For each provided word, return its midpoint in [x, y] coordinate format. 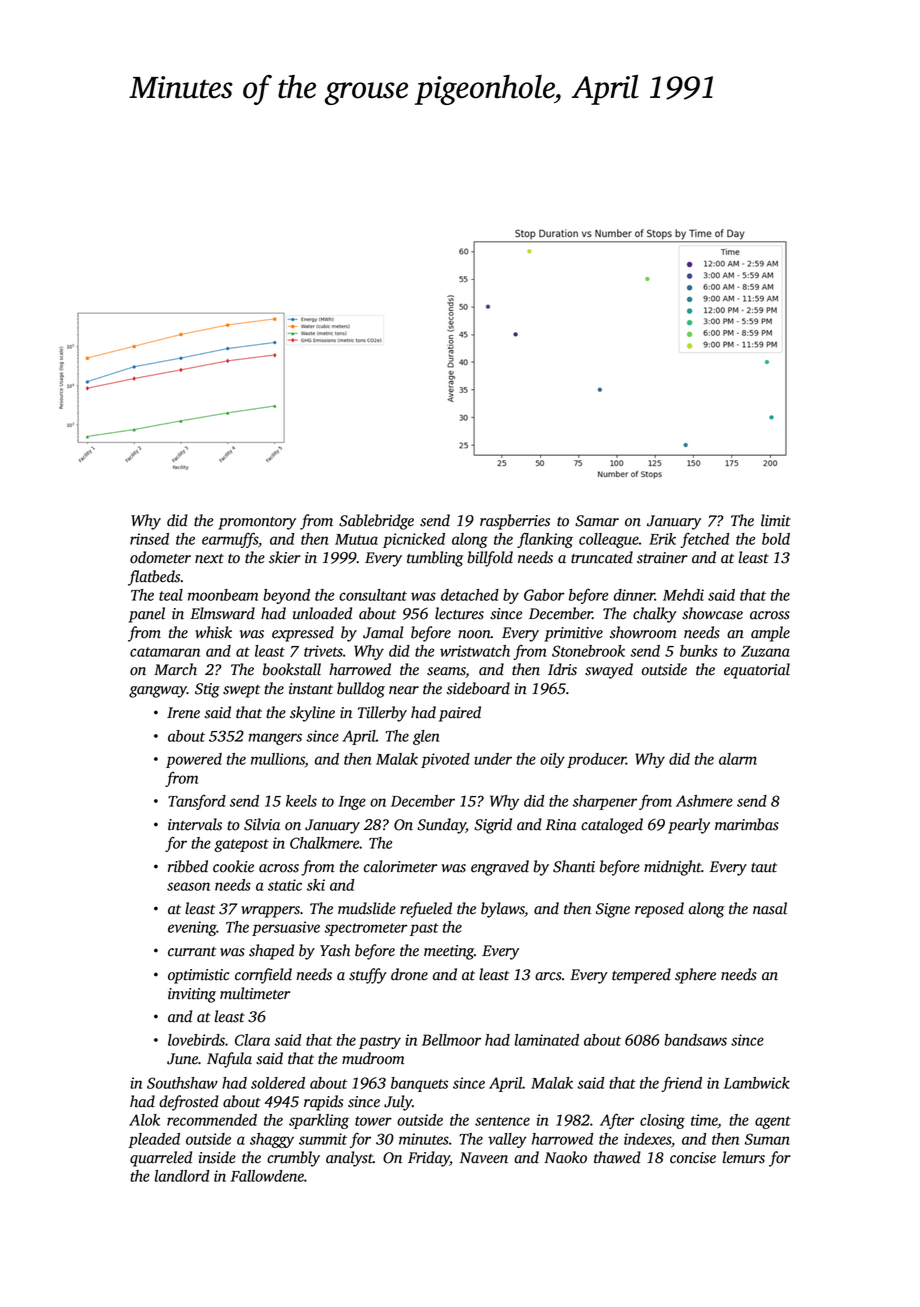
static [285, 885]
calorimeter [400, 866]
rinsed [149, 539]
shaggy [272, 1140]
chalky [655, 615]
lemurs [744, 1157]
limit [776, 520]
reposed [659, 910]
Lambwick [757, 1083]
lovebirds [196, 1040]
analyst [349, 1159]
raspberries [515, 522]
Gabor [544, 595]
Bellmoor [451, 1040]
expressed [303, 634]
